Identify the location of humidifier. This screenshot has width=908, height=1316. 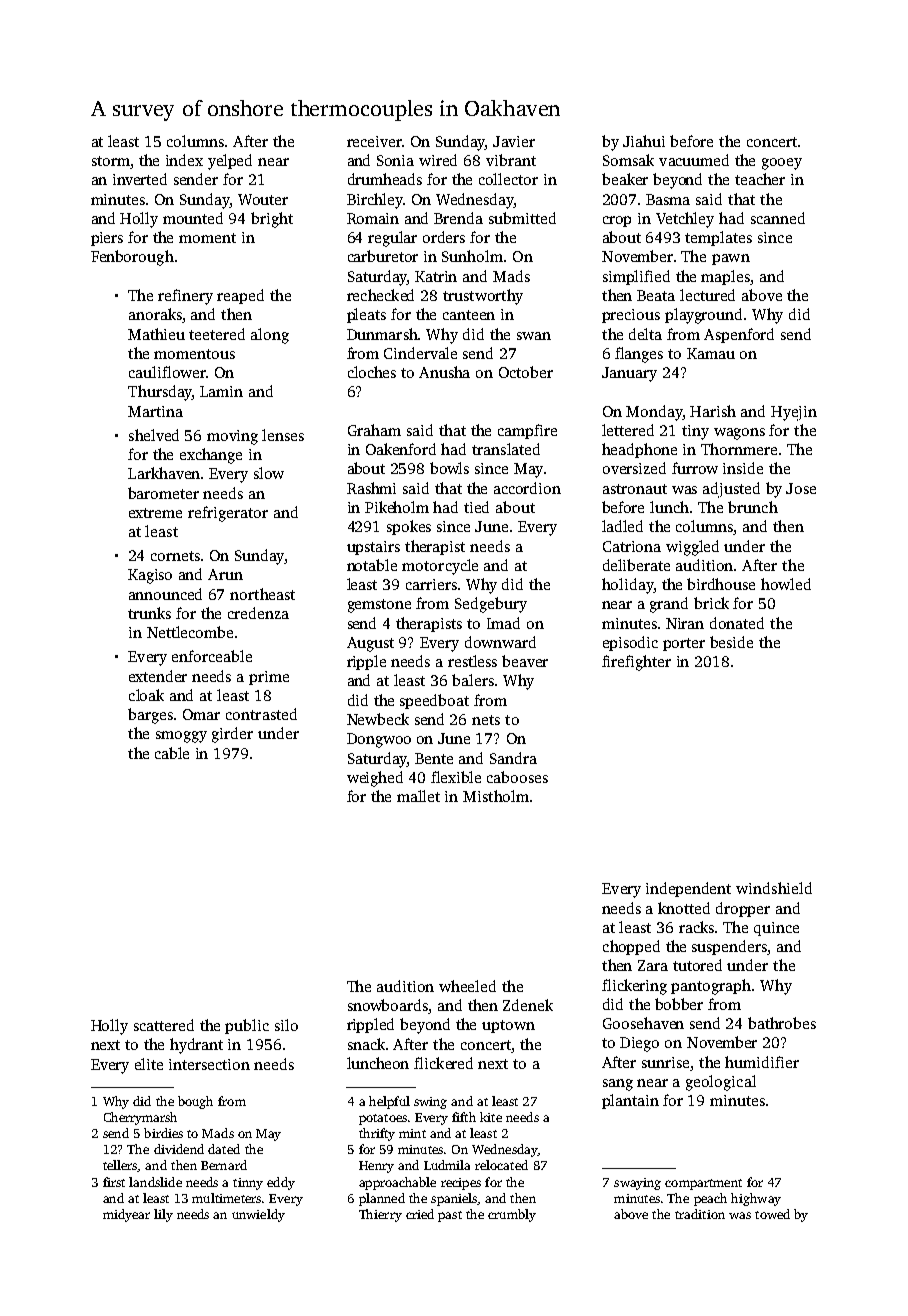
(762, 1062).
